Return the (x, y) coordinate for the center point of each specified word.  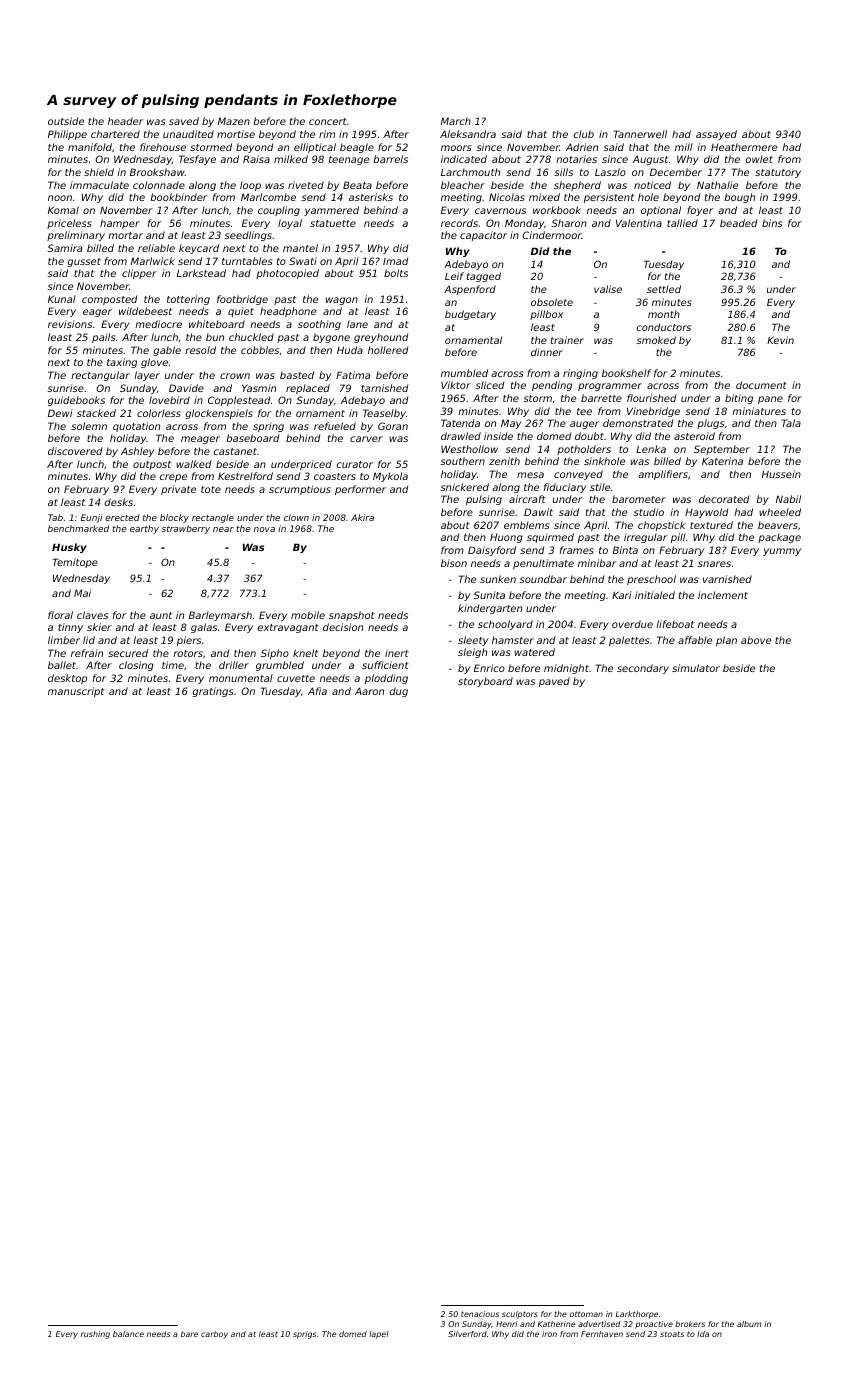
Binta (625, 550)
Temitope (75, 563)
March (456, 121)
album (749, 1324)
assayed (716, 135)
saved (184, 121)
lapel (379, 1335)
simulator (696, 668)
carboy (214, 1335)
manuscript (76, 692)
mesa (530, 475)
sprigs (304, 1335)
